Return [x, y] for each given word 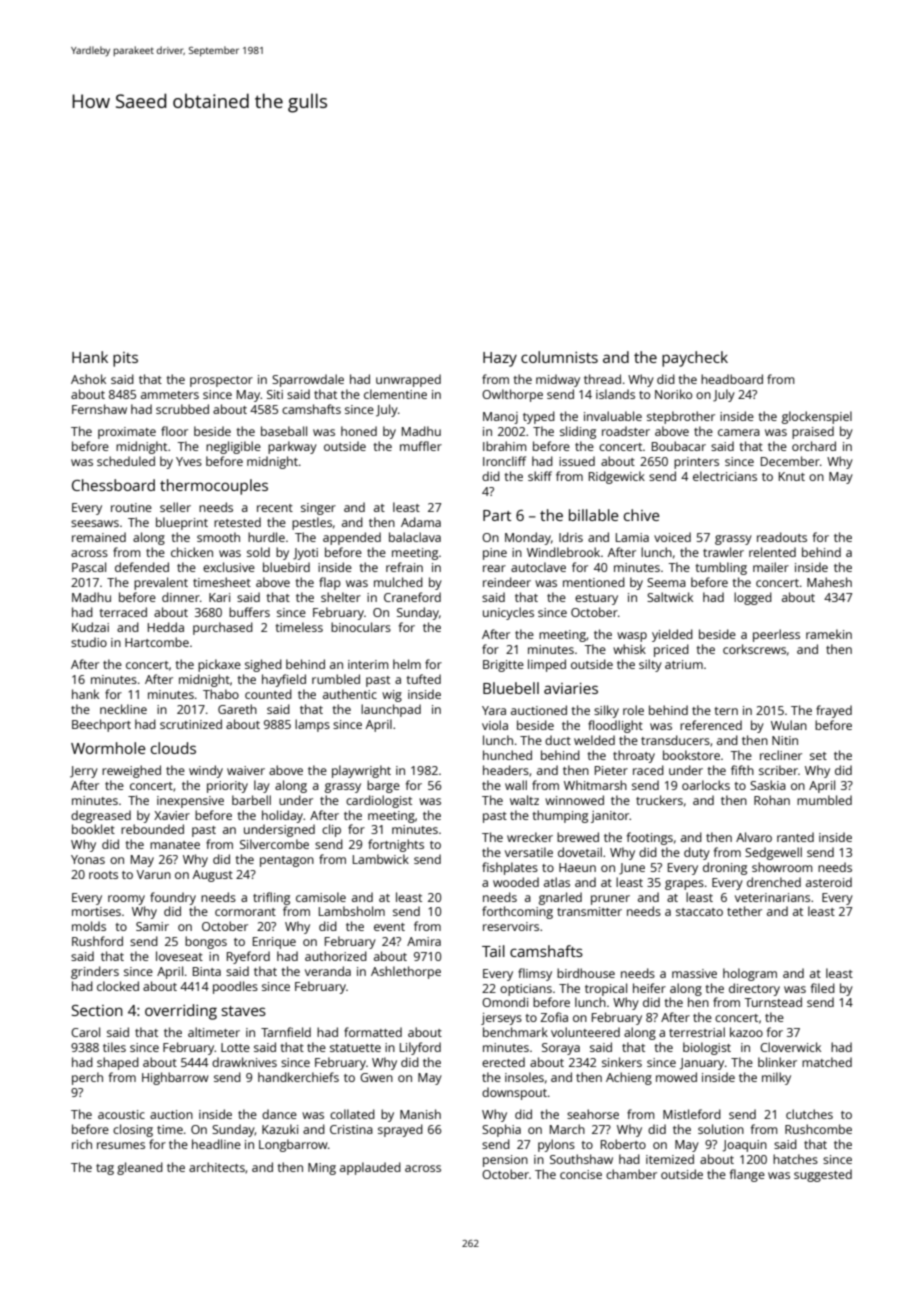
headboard [732, 379]
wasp [632, 637]
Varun [154, 874]
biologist [707, 1048]
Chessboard [113, 485]
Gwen [376, 1077]
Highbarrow [175, 1078]
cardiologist [379, 801]
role [633, 710]
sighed [263, 665]
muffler [421, 446]
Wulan [789, 725]
